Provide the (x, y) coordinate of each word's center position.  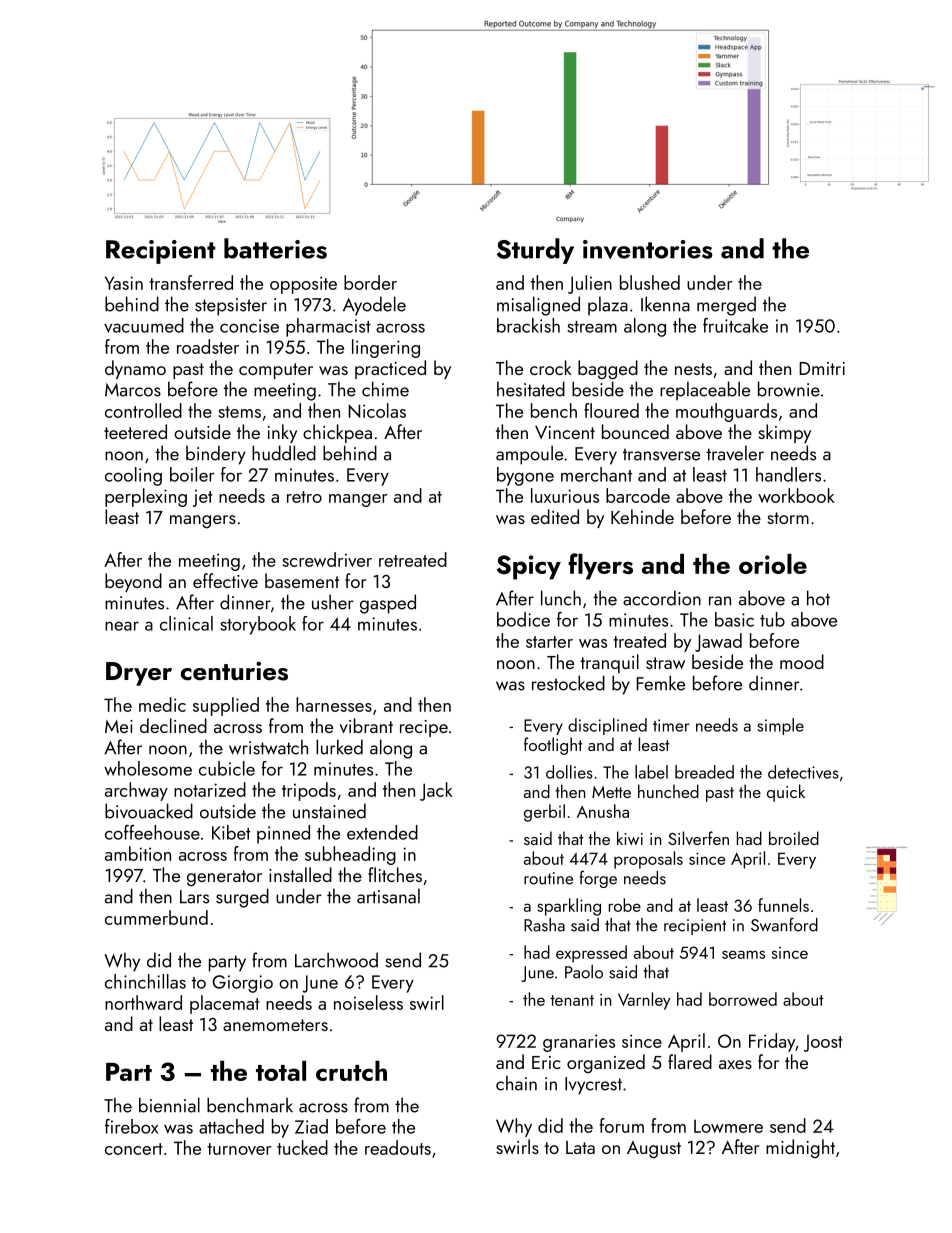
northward (143, 1002)
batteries (275, 248)
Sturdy (535, 251)
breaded (704, 772)
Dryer (139, 674)
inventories (648, 249)
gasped (388, 604)
